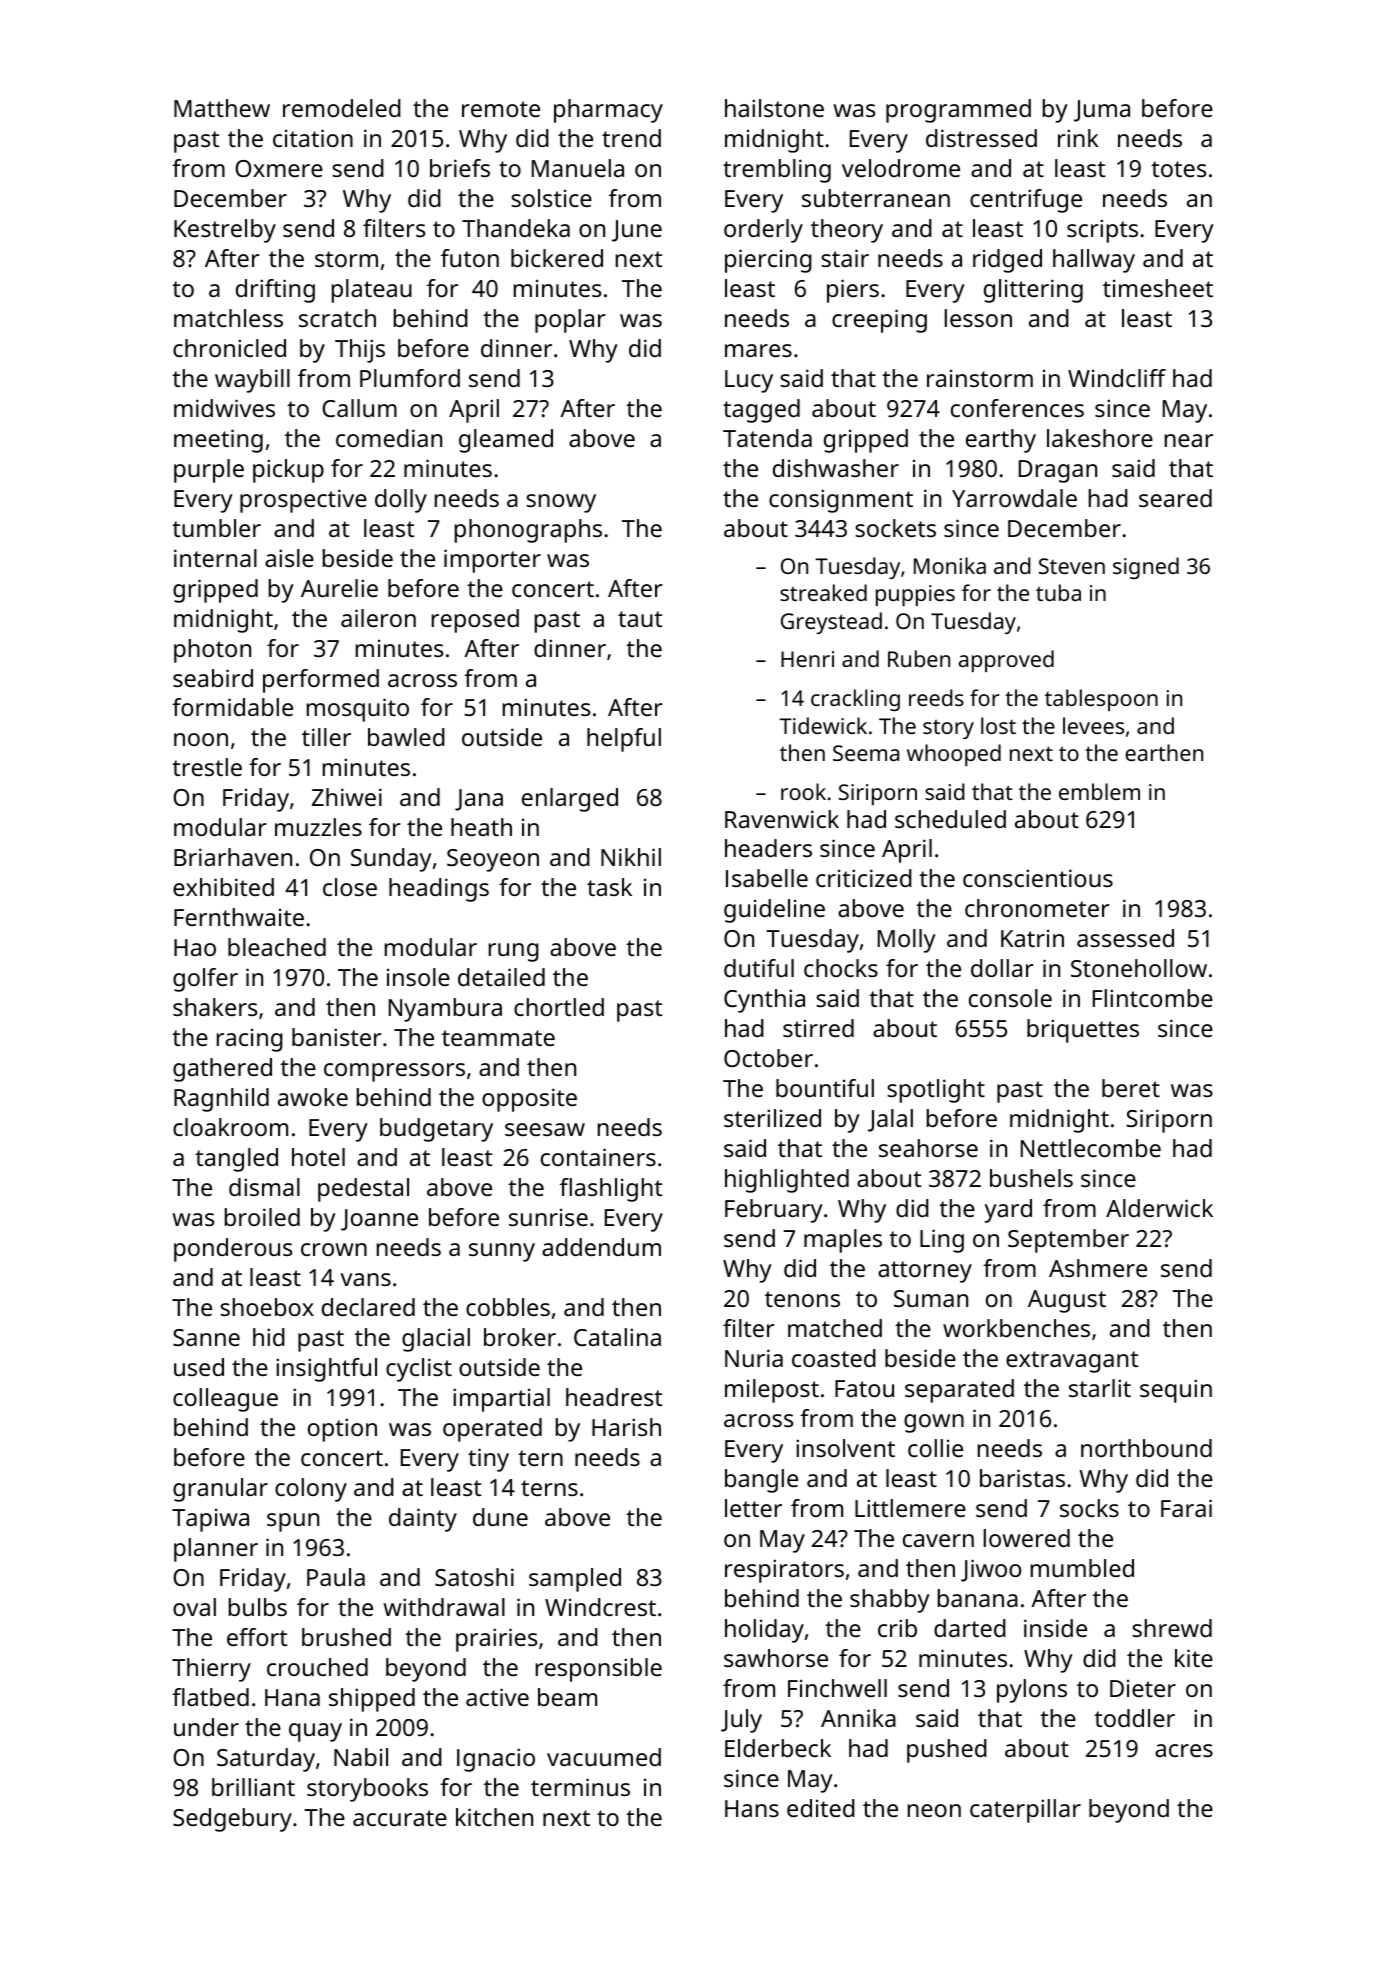 This screenshot has height=1969, width=1386. What do you see at coordinates (1146, 1448) in the screenshot?
I see `northbound` at bounding box center [1146, 1448].
